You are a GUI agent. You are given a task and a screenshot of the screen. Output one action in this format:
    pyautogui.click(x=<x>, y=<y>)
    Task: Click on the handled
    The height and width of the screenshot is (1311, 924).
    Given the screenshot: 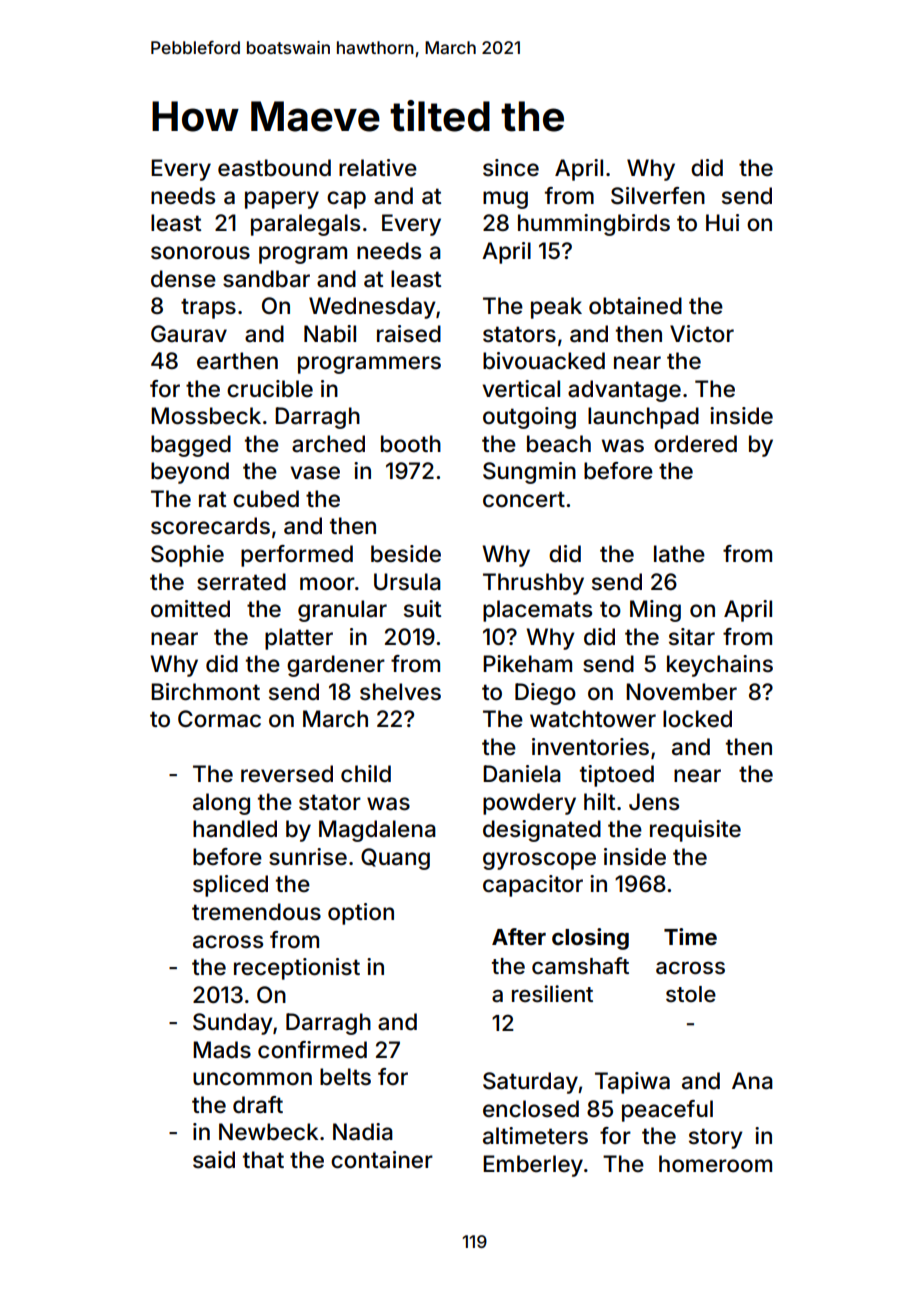 What is the action you would take?
    pyautogui.click(x=235, y=829)
